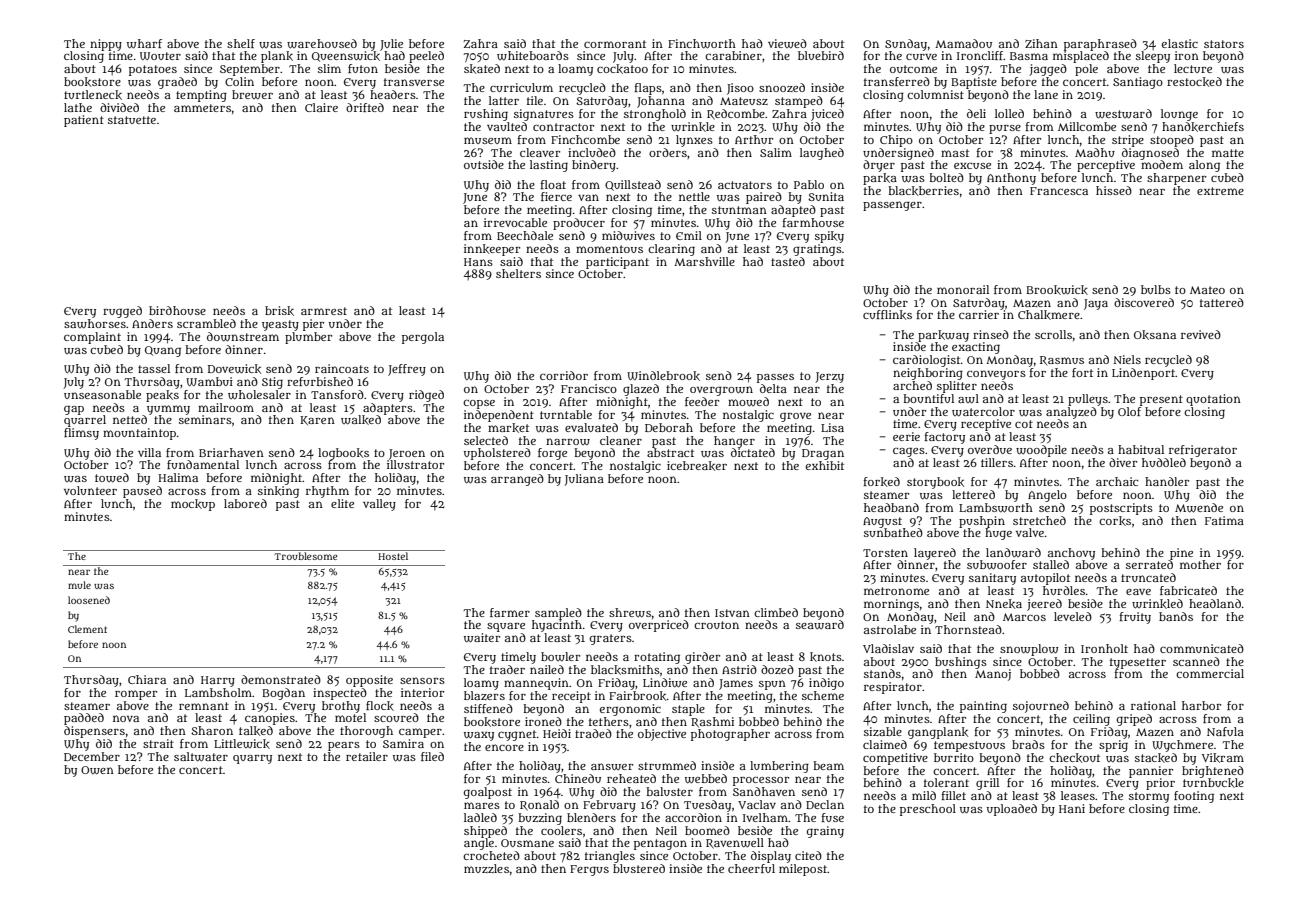  Describe the element at coordinates (979, 314) in the page. I see `carrier` at that location.
